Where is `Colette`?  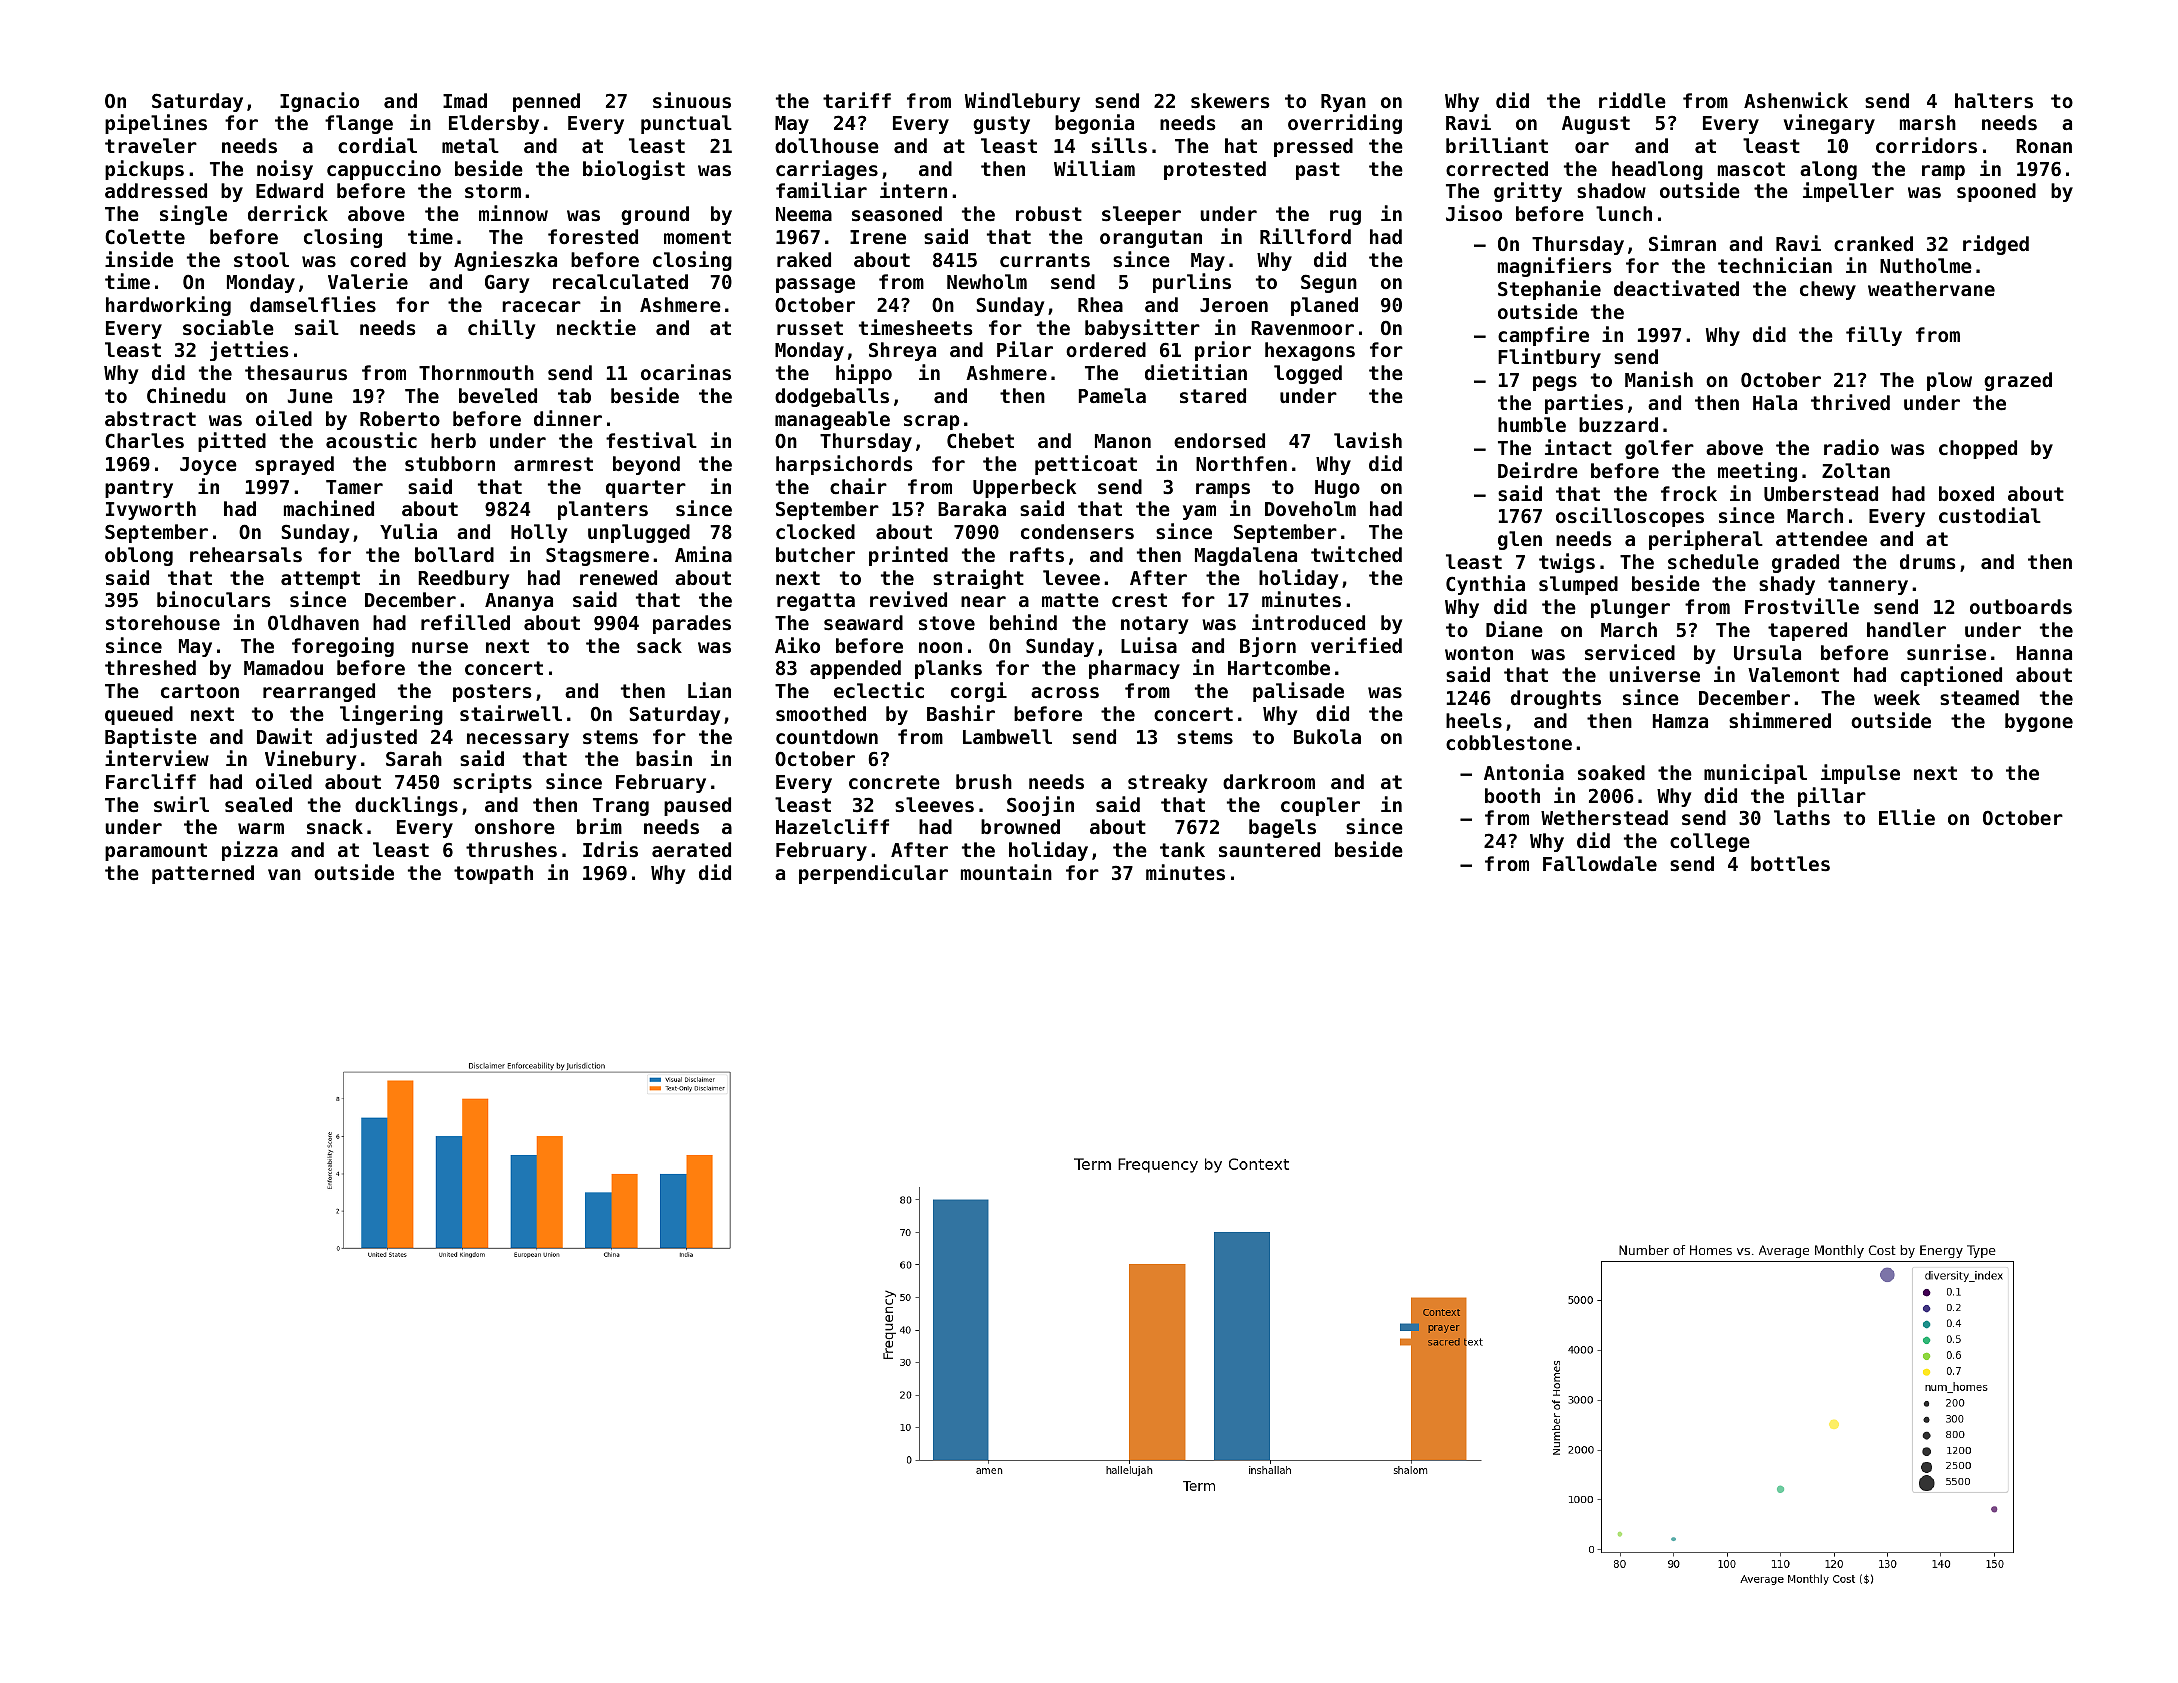 Colette is located at coordinates (145, 236).
